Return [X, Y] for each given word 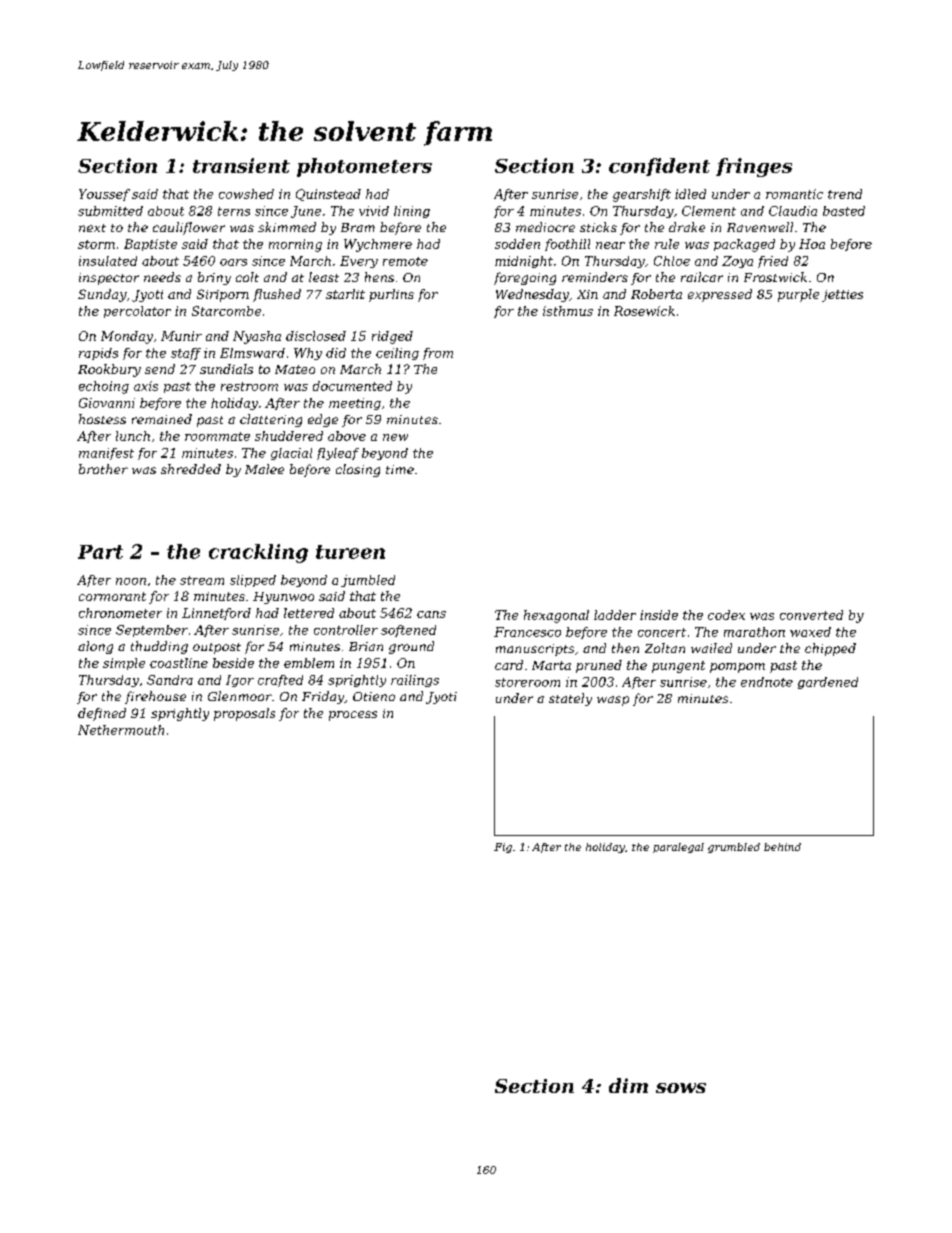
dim [628, 1085]
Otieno [374, 696]
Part [100, 552]
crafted [280, 681]
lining [412, 212]
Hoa [812, 244]
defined [102, 714]
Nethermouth [121, 730]
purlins [391, 295]
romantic [794, 194]
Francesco [527, 632]
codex [726, 615]
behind [782, 847]
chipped [830, 649]
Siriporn [223, 295]
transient [241, 165]
